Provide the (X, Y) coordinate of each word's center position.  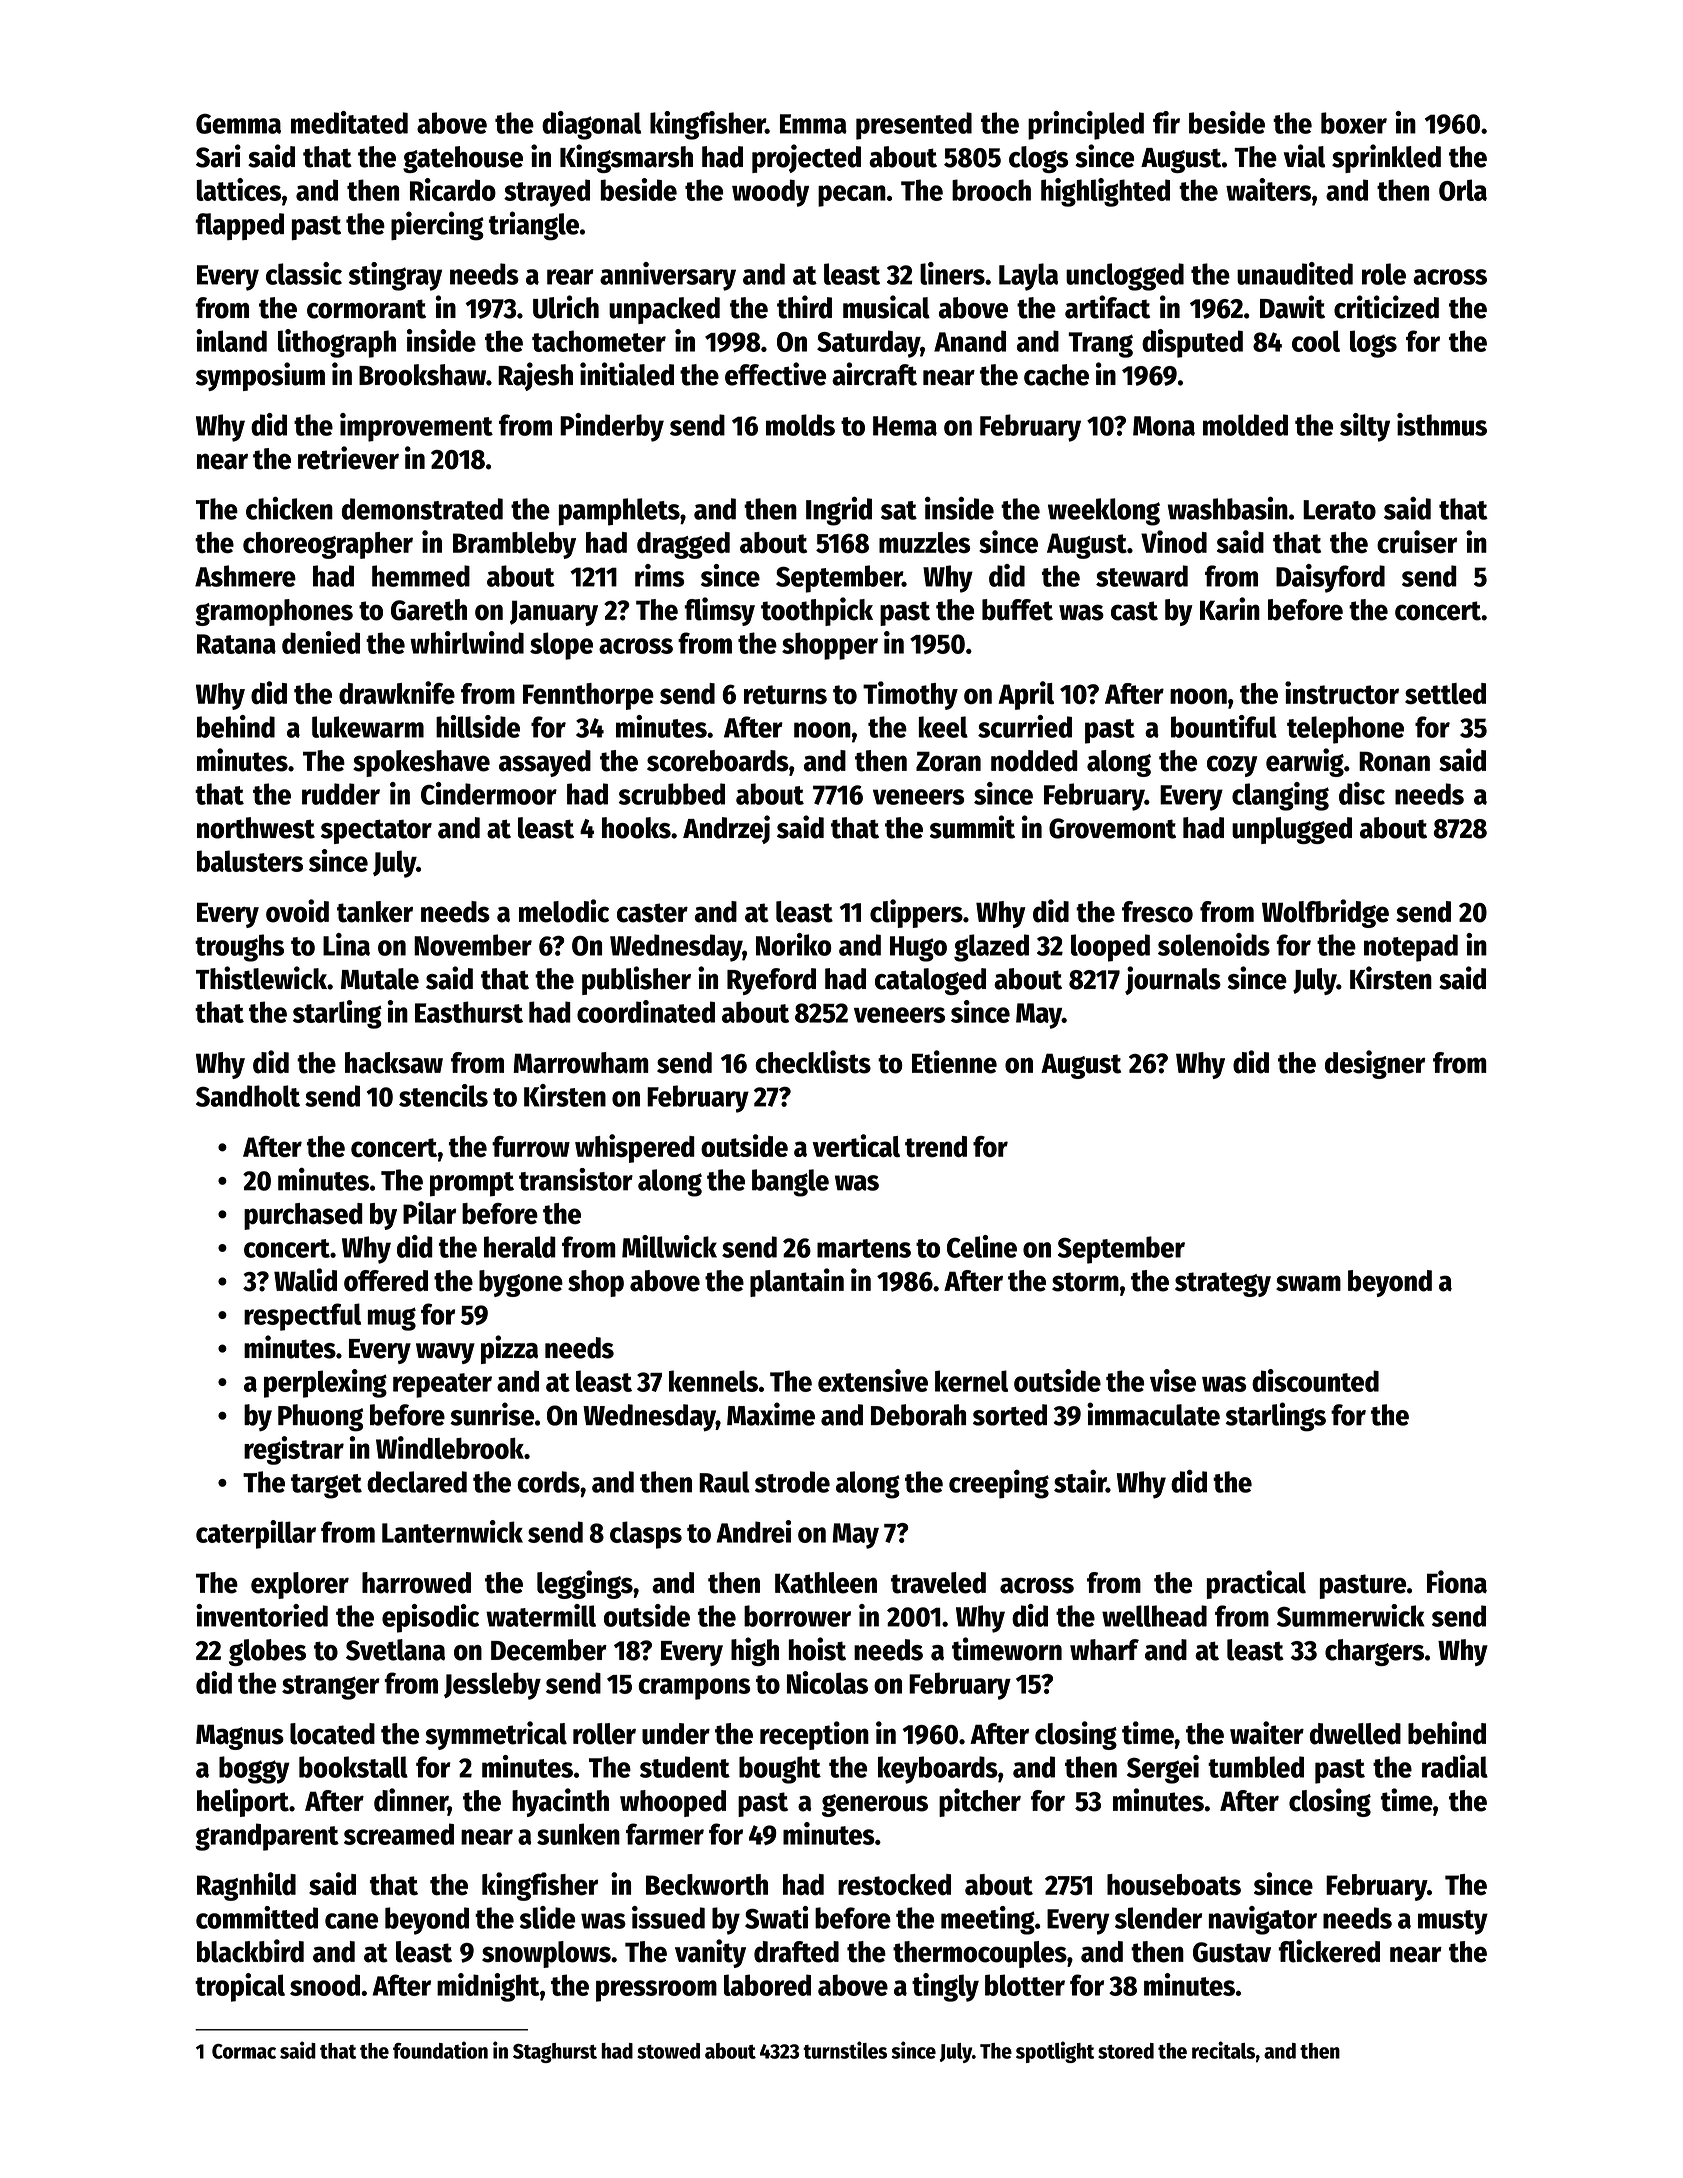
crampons (694, 1689)
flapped (239, 226)
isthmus (1442, 424)
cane (351, 1921)
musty (1453, 1922)
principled (1086, 125)
